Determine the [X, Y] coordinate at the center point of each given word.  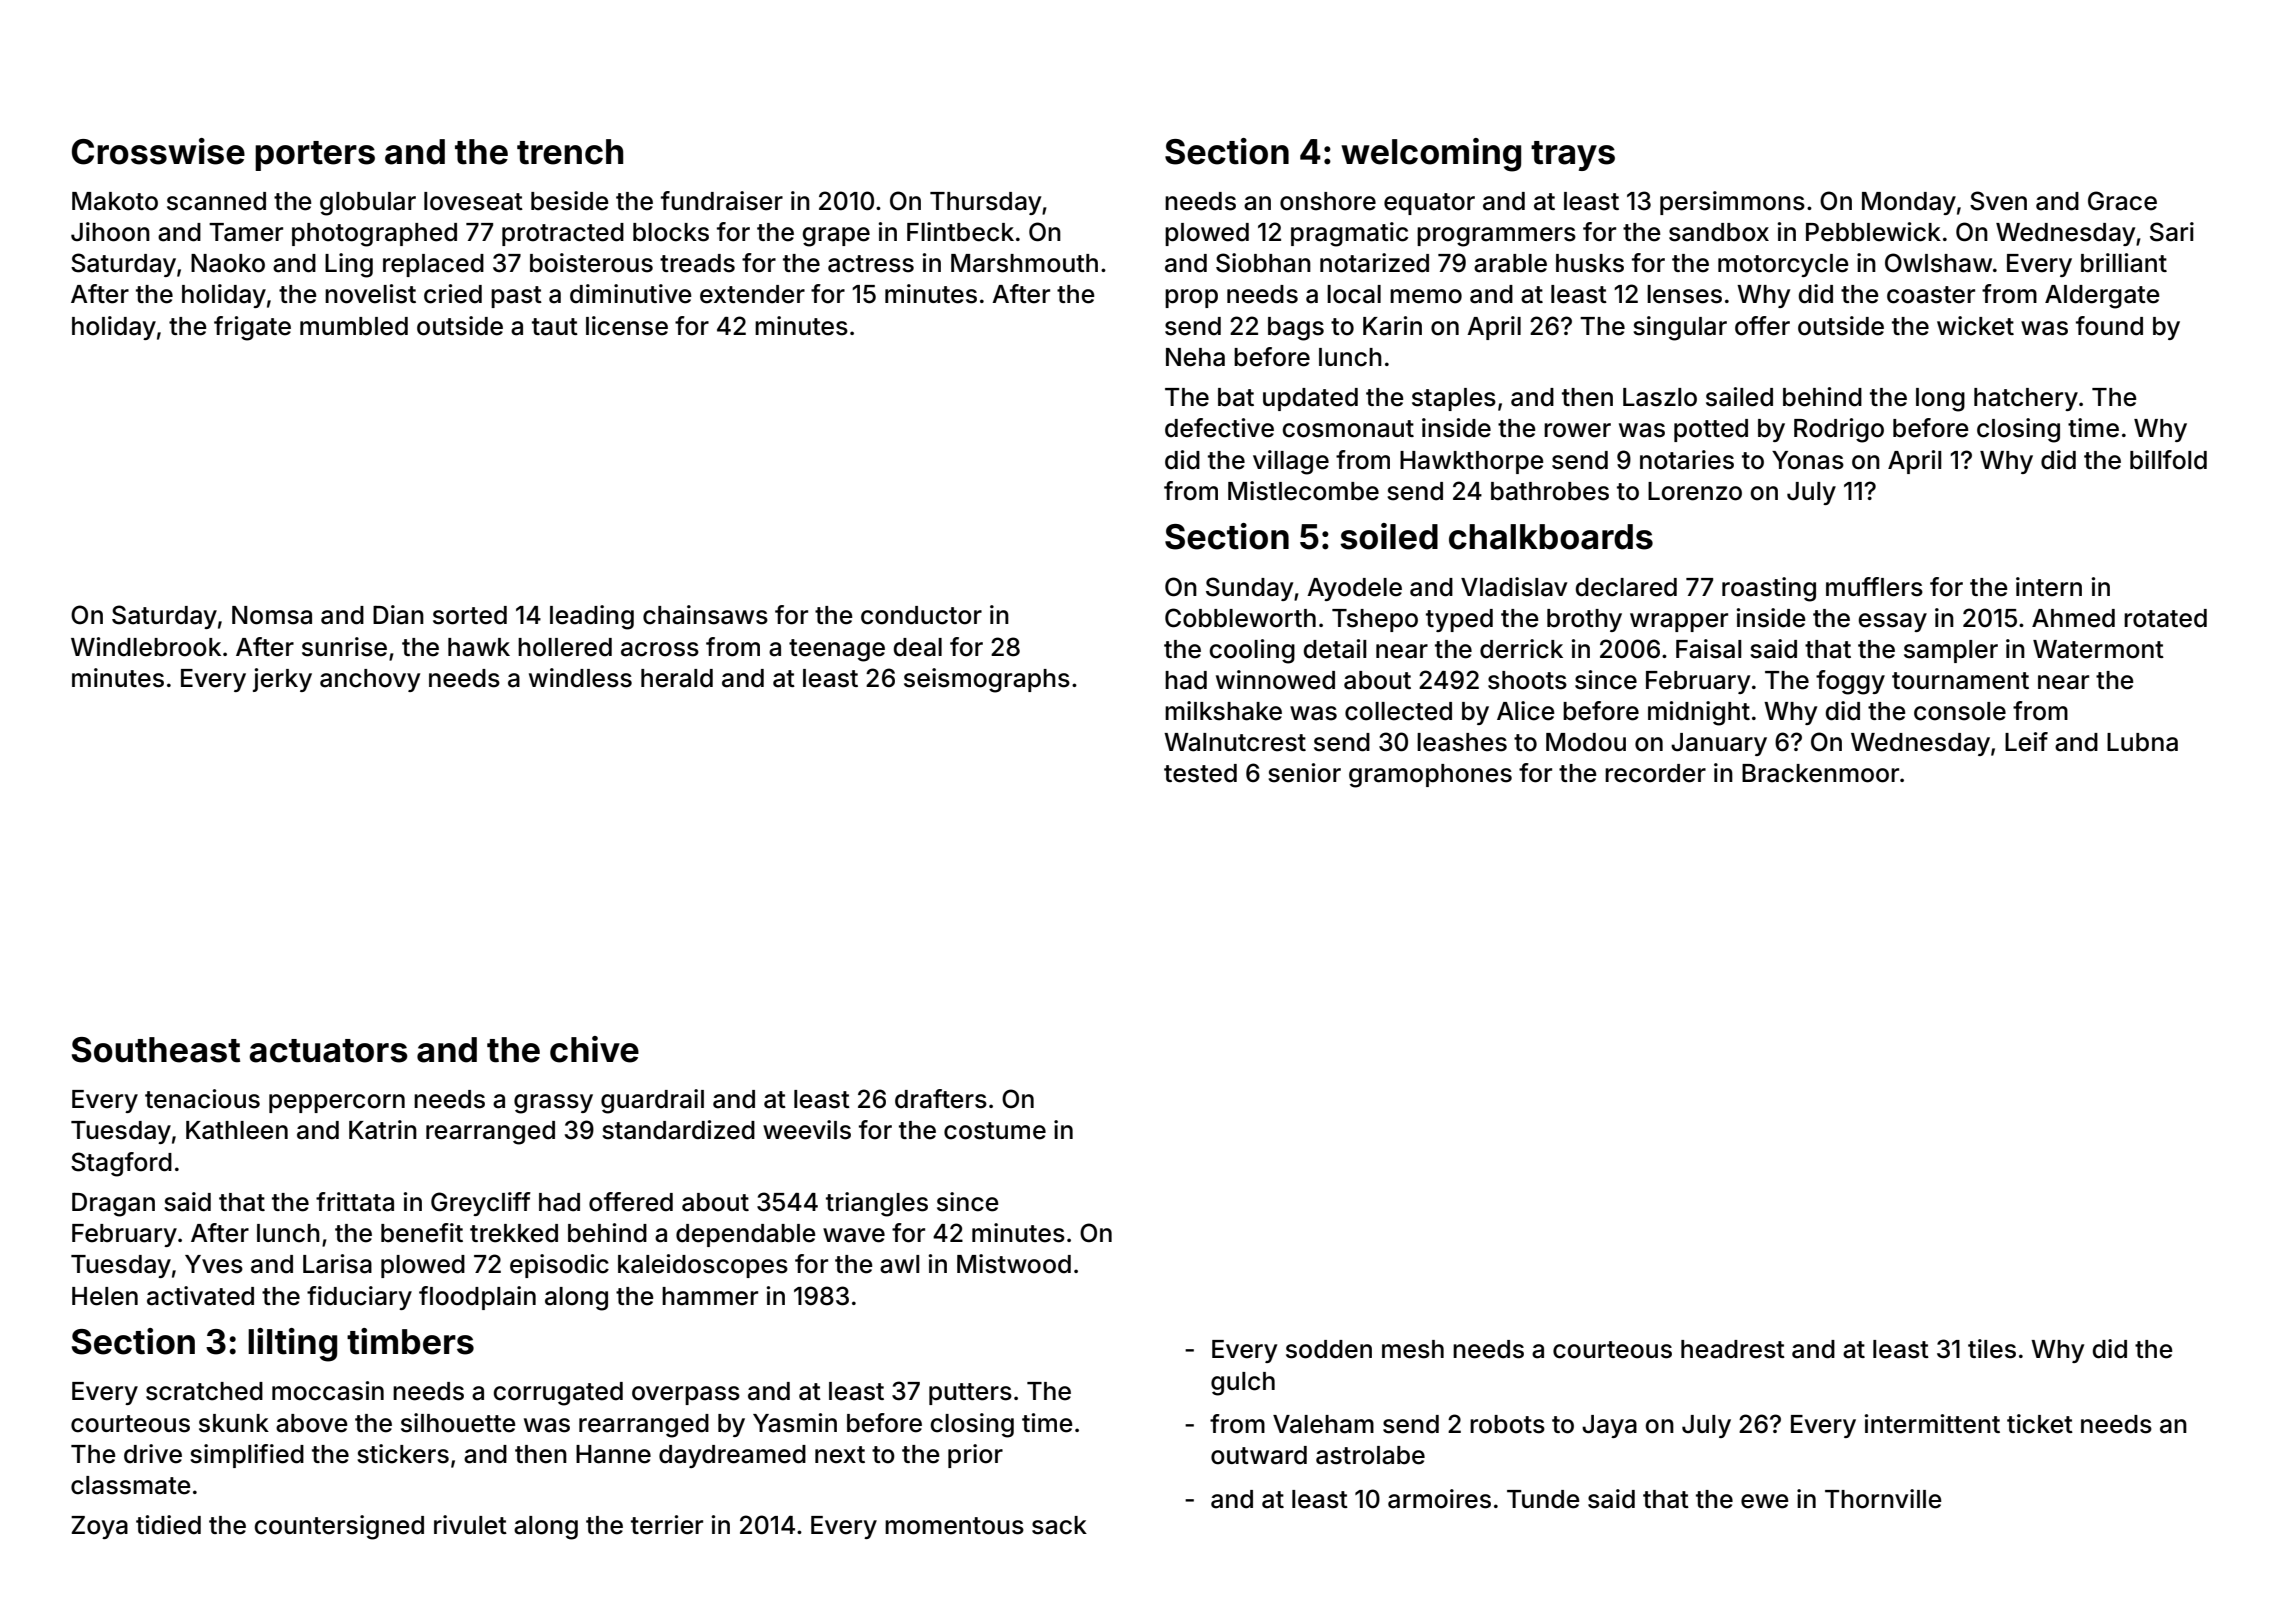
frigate [252, 328]
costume [995, 1131]
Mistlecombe [1303, 491]
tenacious [202, 1099]
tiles [1992, 1349]
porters [315, 156]
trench [570, 152]
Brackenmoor [1820, 773]
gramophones [1430, 776]
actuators [328, 1051]
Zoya [99, 1527]
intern [2049, 587]
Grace [2122, 201]
